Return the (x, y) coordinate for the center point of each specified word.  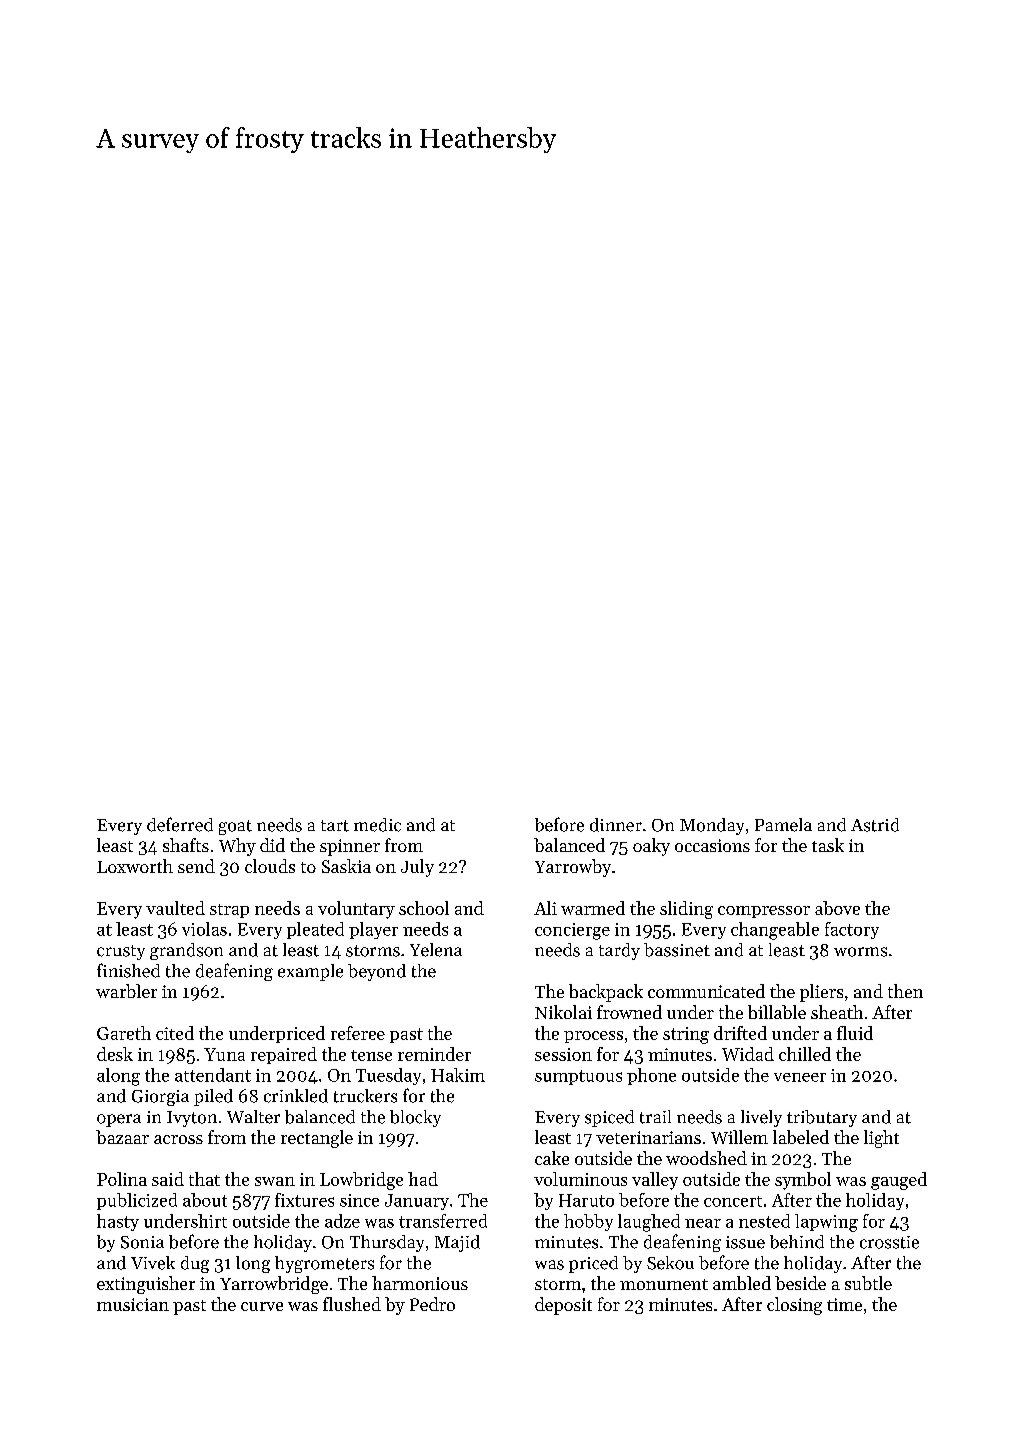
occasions (712, 845)
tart (335, 826)
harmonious (420, 1283)
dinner (616, 825)
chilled (805, 1054)
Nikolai (563, 1012)
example (310, 972)
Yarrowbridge (274, 1285)
